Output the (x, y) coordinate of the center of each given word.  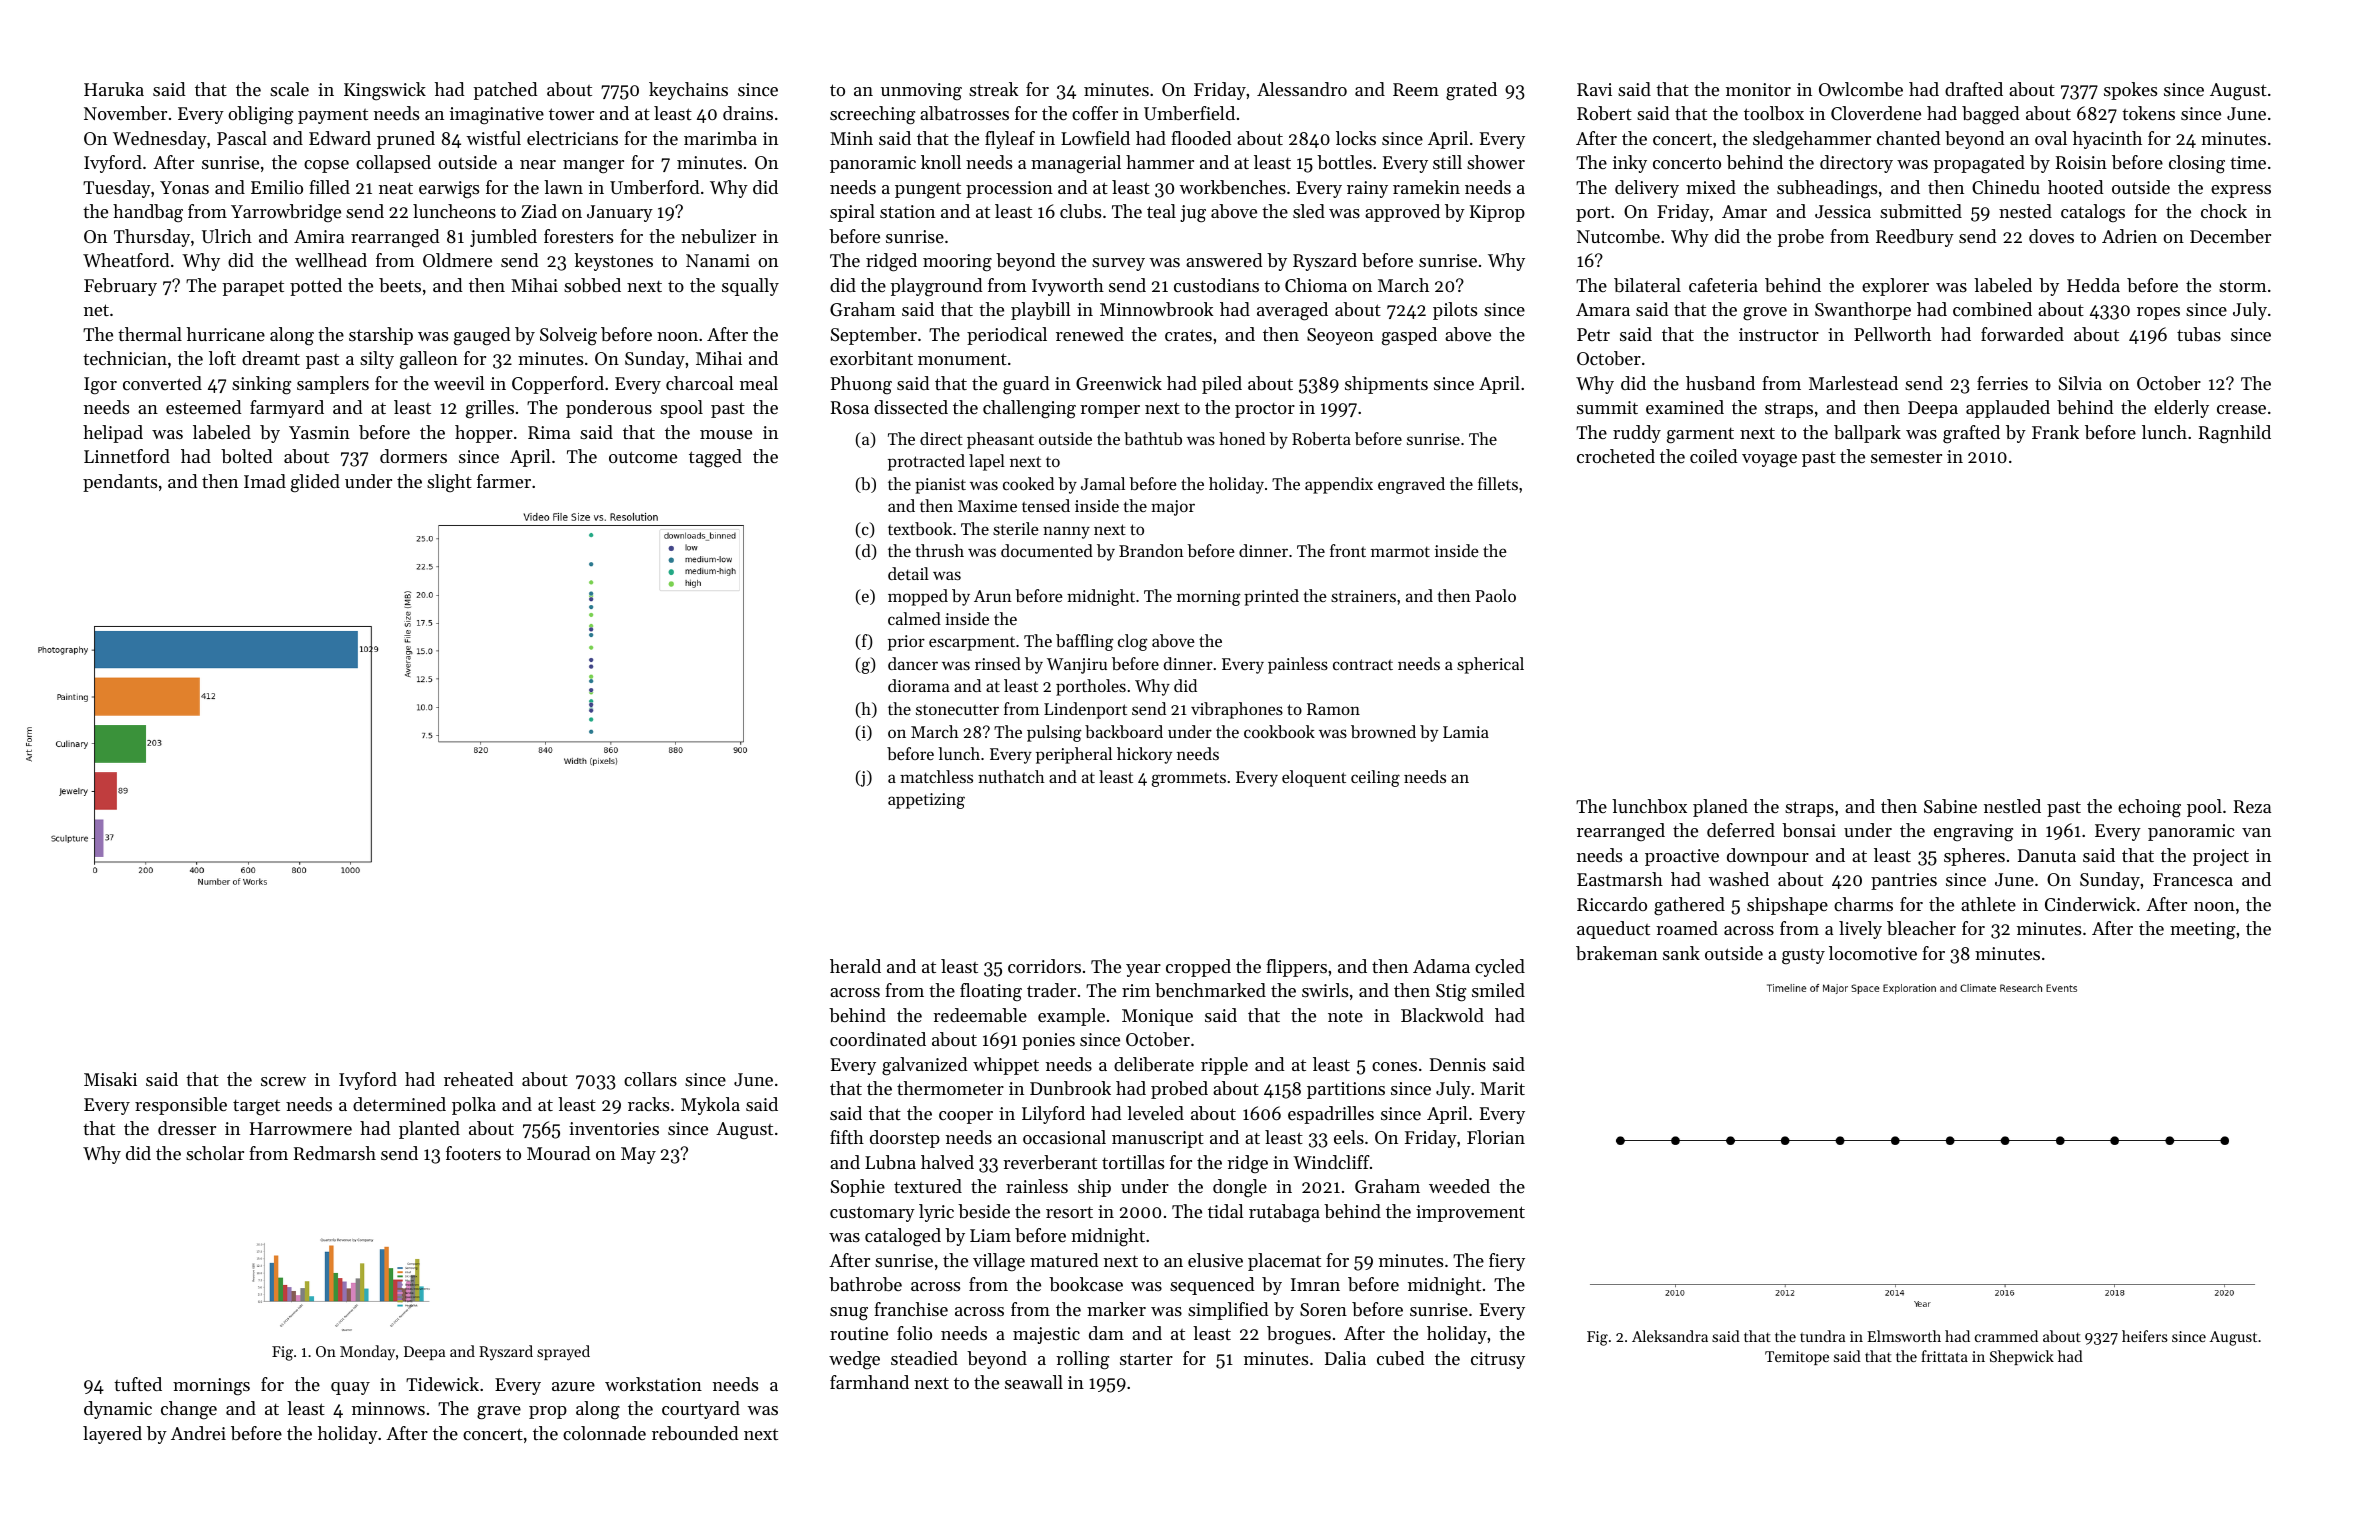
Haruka (114, 89)
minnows (388, 1408)
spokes (2130, 91)
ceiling (1375, 778)
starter (1146, 1359)
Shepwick (2022, 1357)
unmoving (921, 91)
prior (906, 643)
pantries (1904, 881)
